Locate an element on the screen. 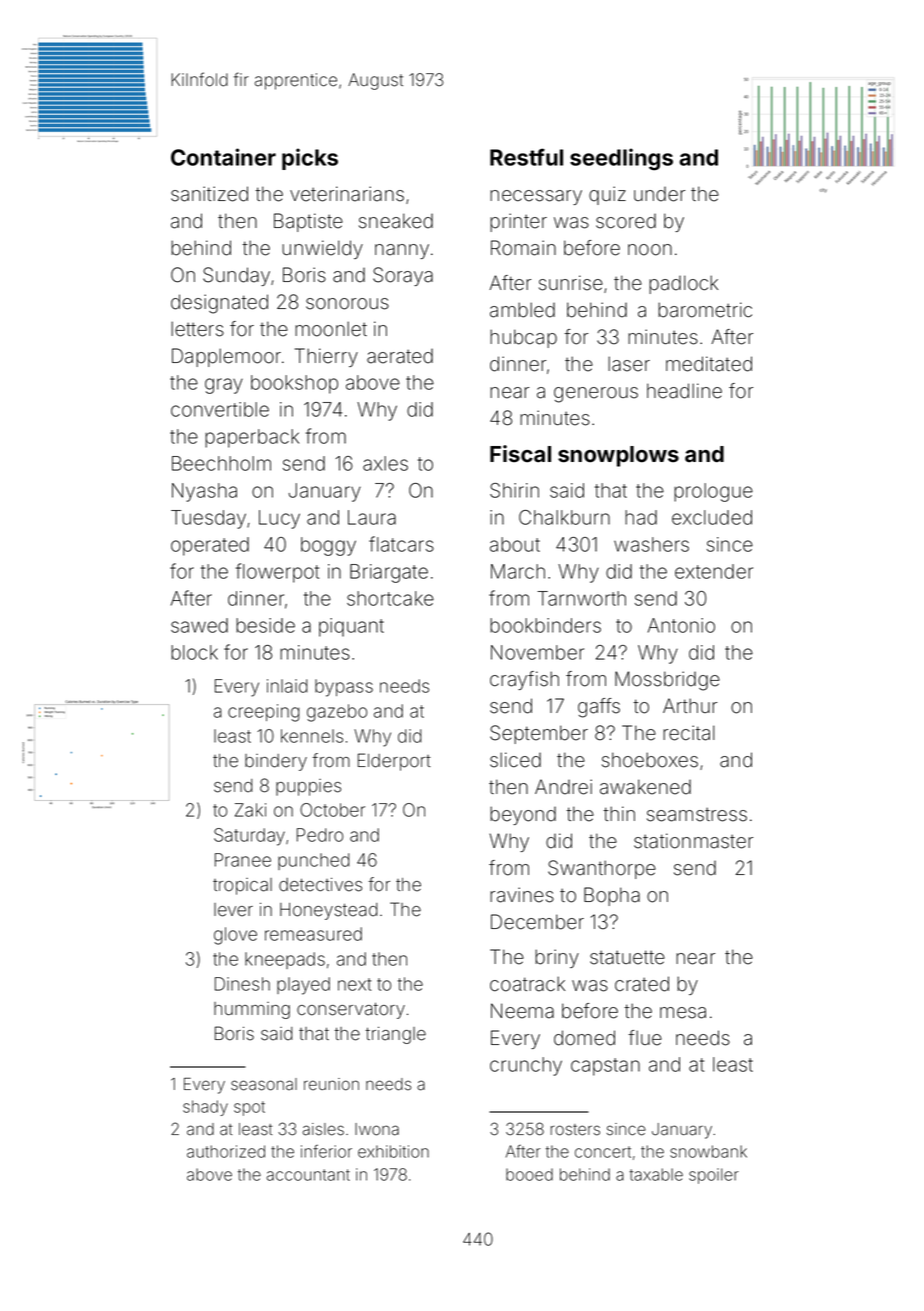 The height and width of the screenshot is (1311, 924). played is located at coordinates (303, 986).
